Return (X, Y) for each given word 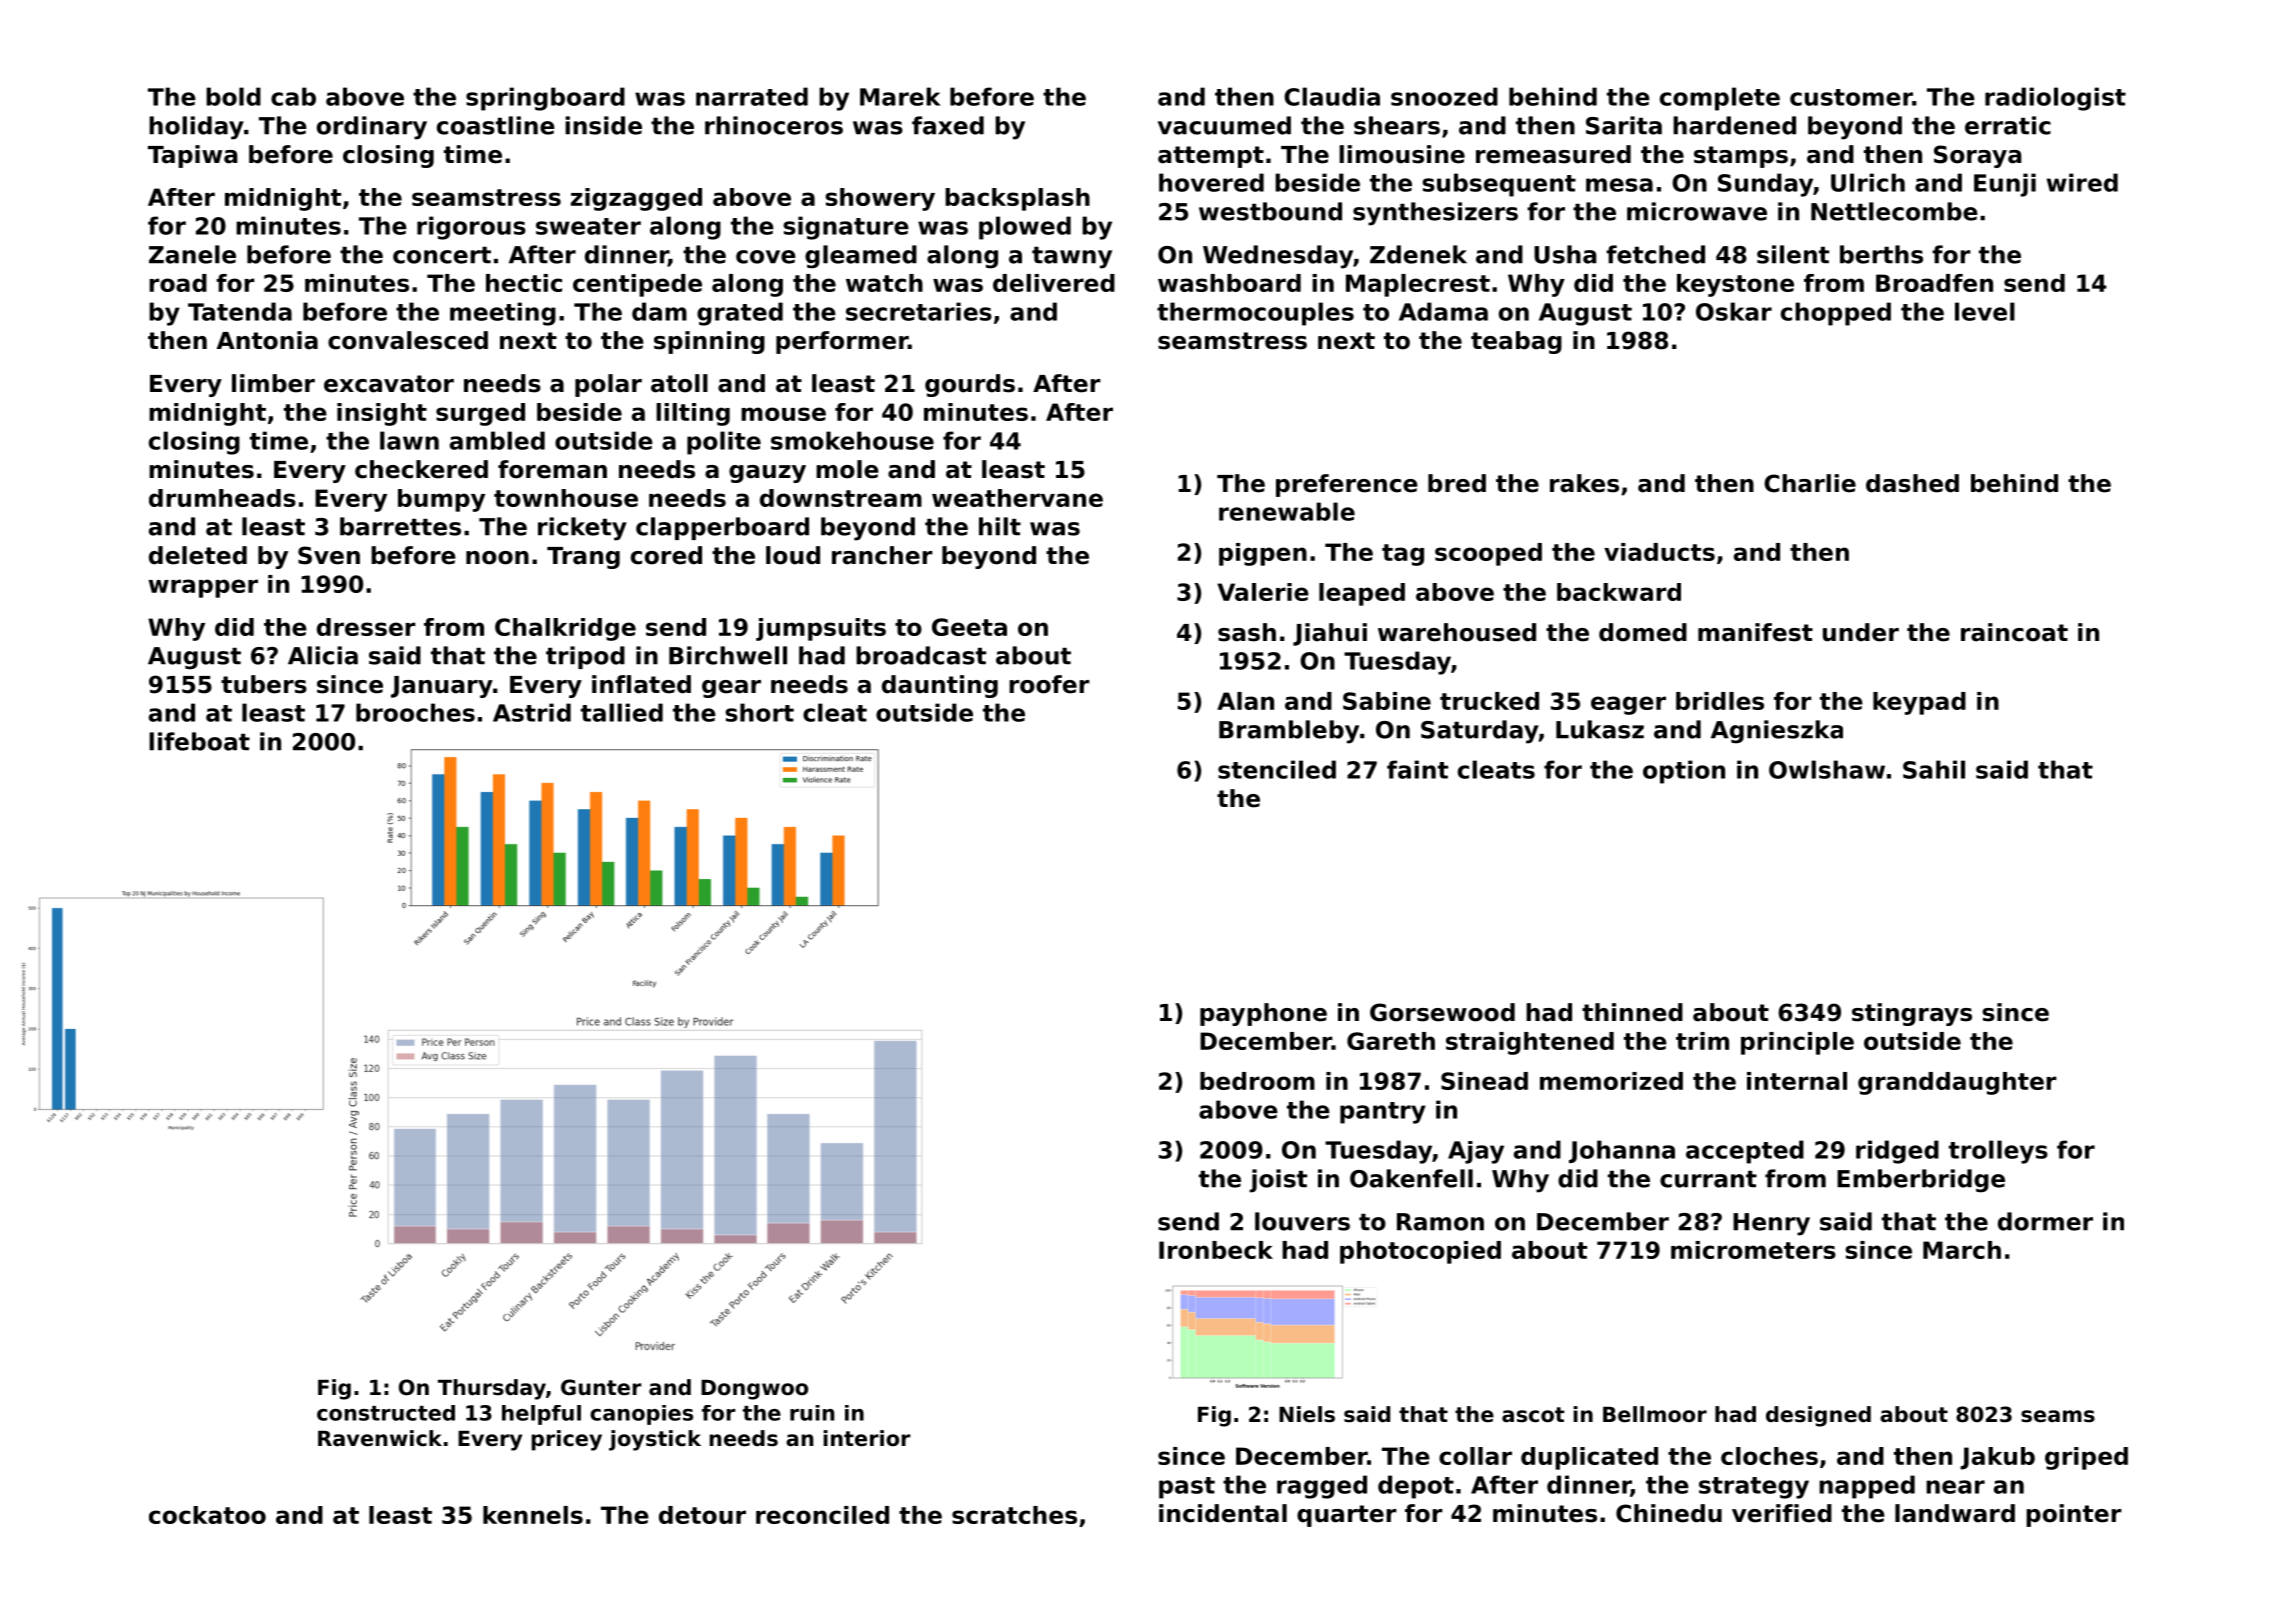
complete (1720, 99)
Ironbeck (1216, 1250)
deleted (198, 555)
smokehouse (852, 440)
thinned (1632, 1012)
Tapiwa (193, 156)
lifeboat (199, 741)
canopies (641, 1415)
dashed (1912, 483)
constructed (386, 1413)
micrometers (1753, 1250)
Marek (900, 96)
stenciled (1277, 769)
